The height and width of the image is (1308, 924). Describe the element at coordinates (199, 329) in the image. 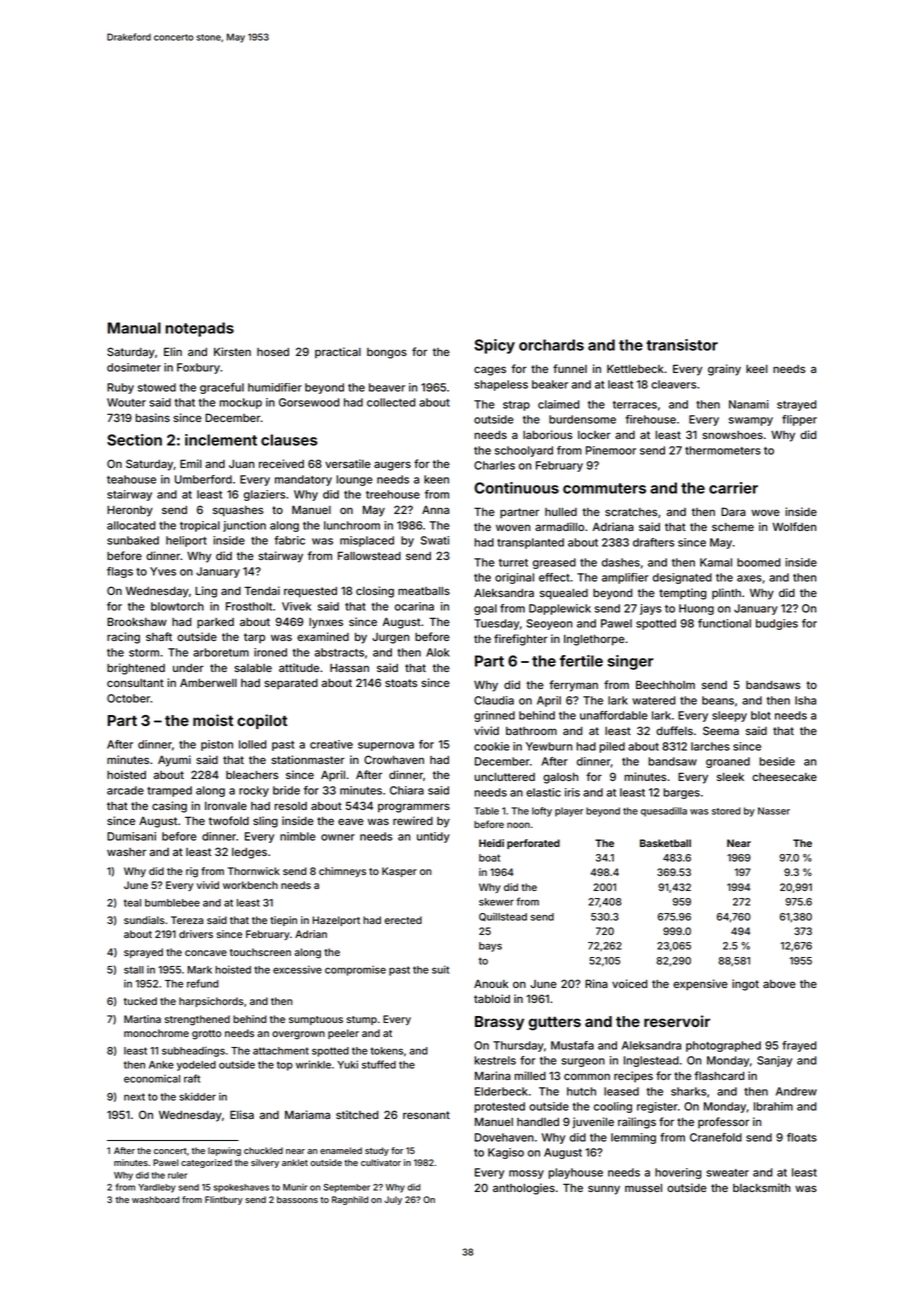

I see `notepads` at that location.
